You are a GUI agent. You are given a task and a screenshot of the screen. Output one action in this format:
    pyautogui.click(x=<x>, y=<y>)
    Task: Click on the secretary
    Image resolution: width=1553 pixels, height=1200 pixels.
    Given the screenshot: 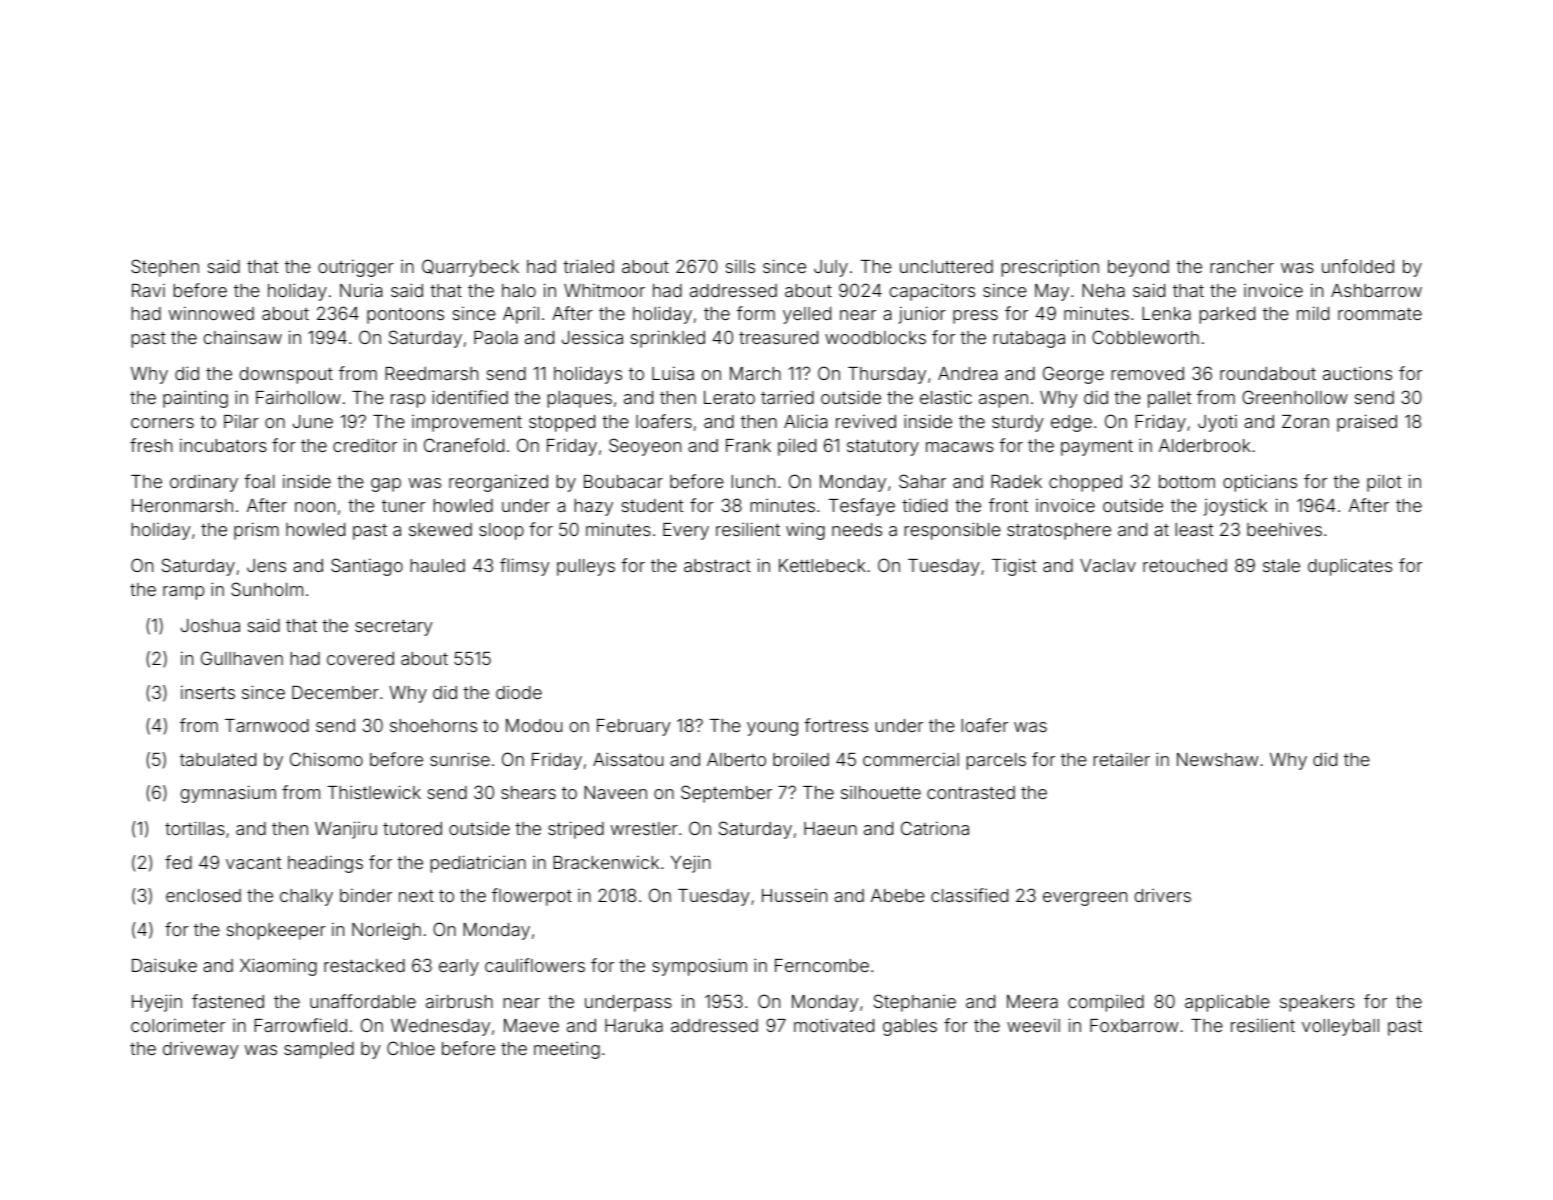 What is the action you would take?
    pyautogui.click(x=394, y=627)
